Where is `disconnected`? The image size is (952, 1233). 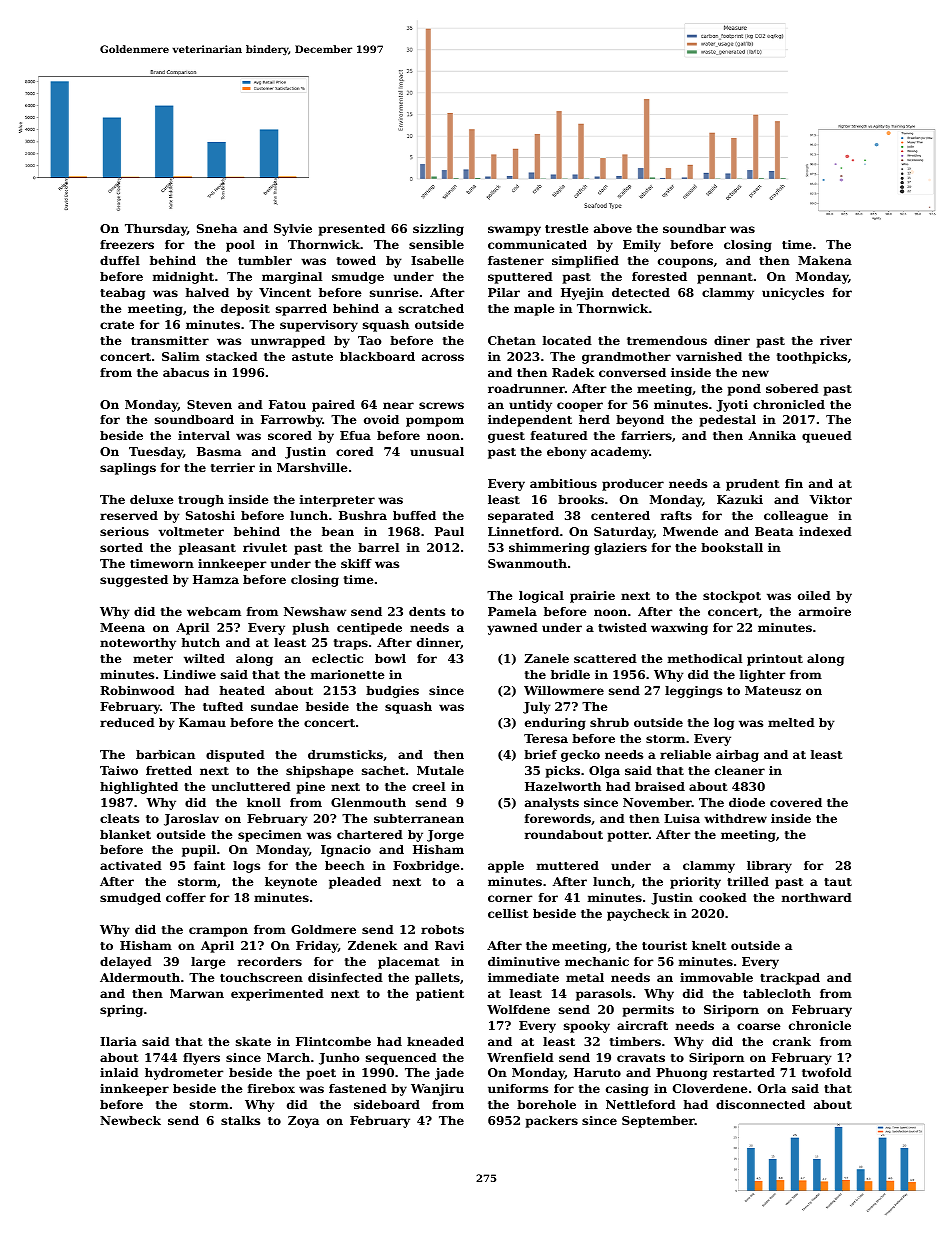
disconnected is located at coordinates (760, 1104).
